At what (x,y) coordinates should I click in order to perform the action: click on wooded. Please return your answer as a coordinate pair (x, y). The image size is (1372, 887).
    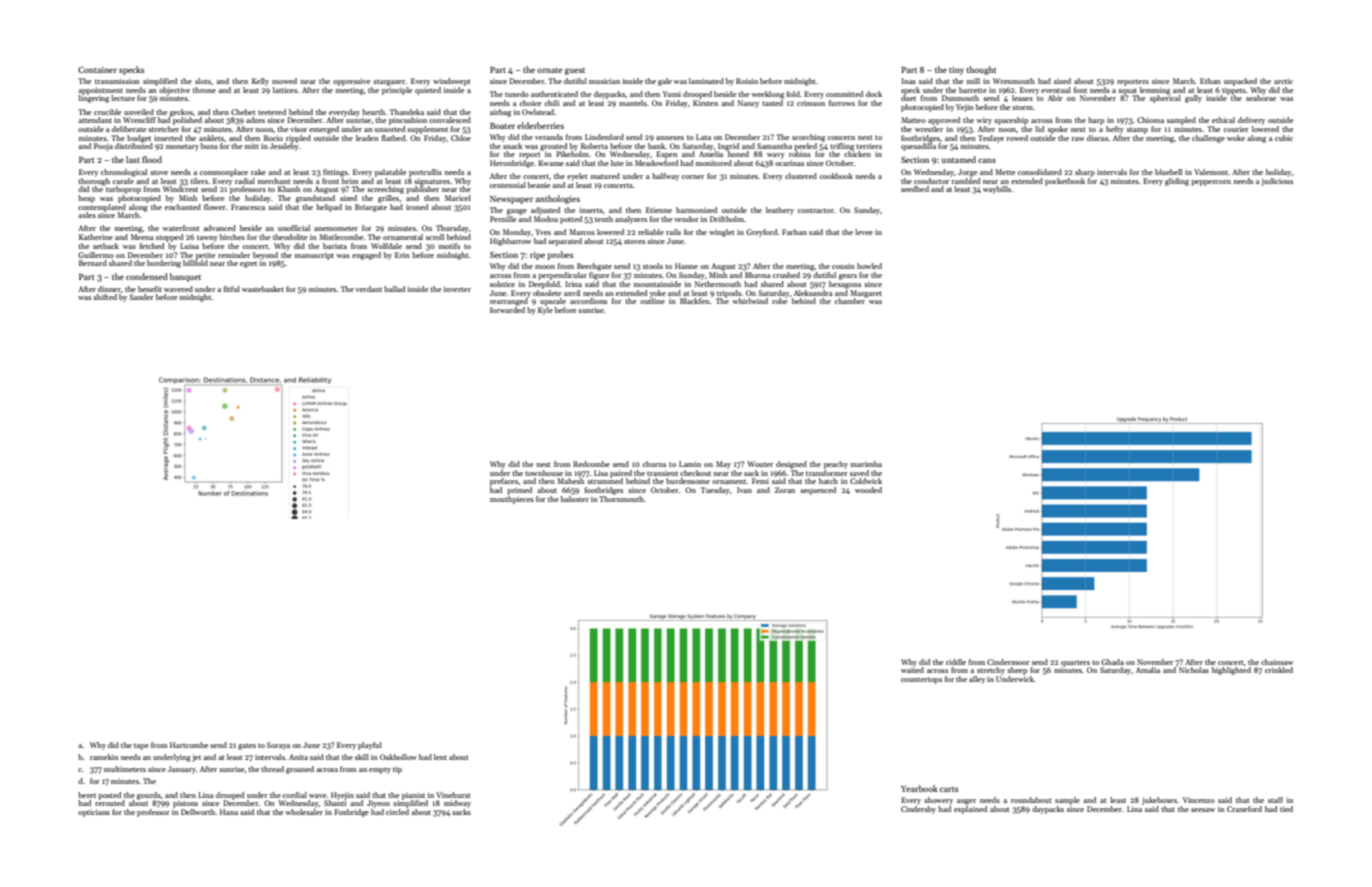
    Looking at the image, I should click on (868, 490).
